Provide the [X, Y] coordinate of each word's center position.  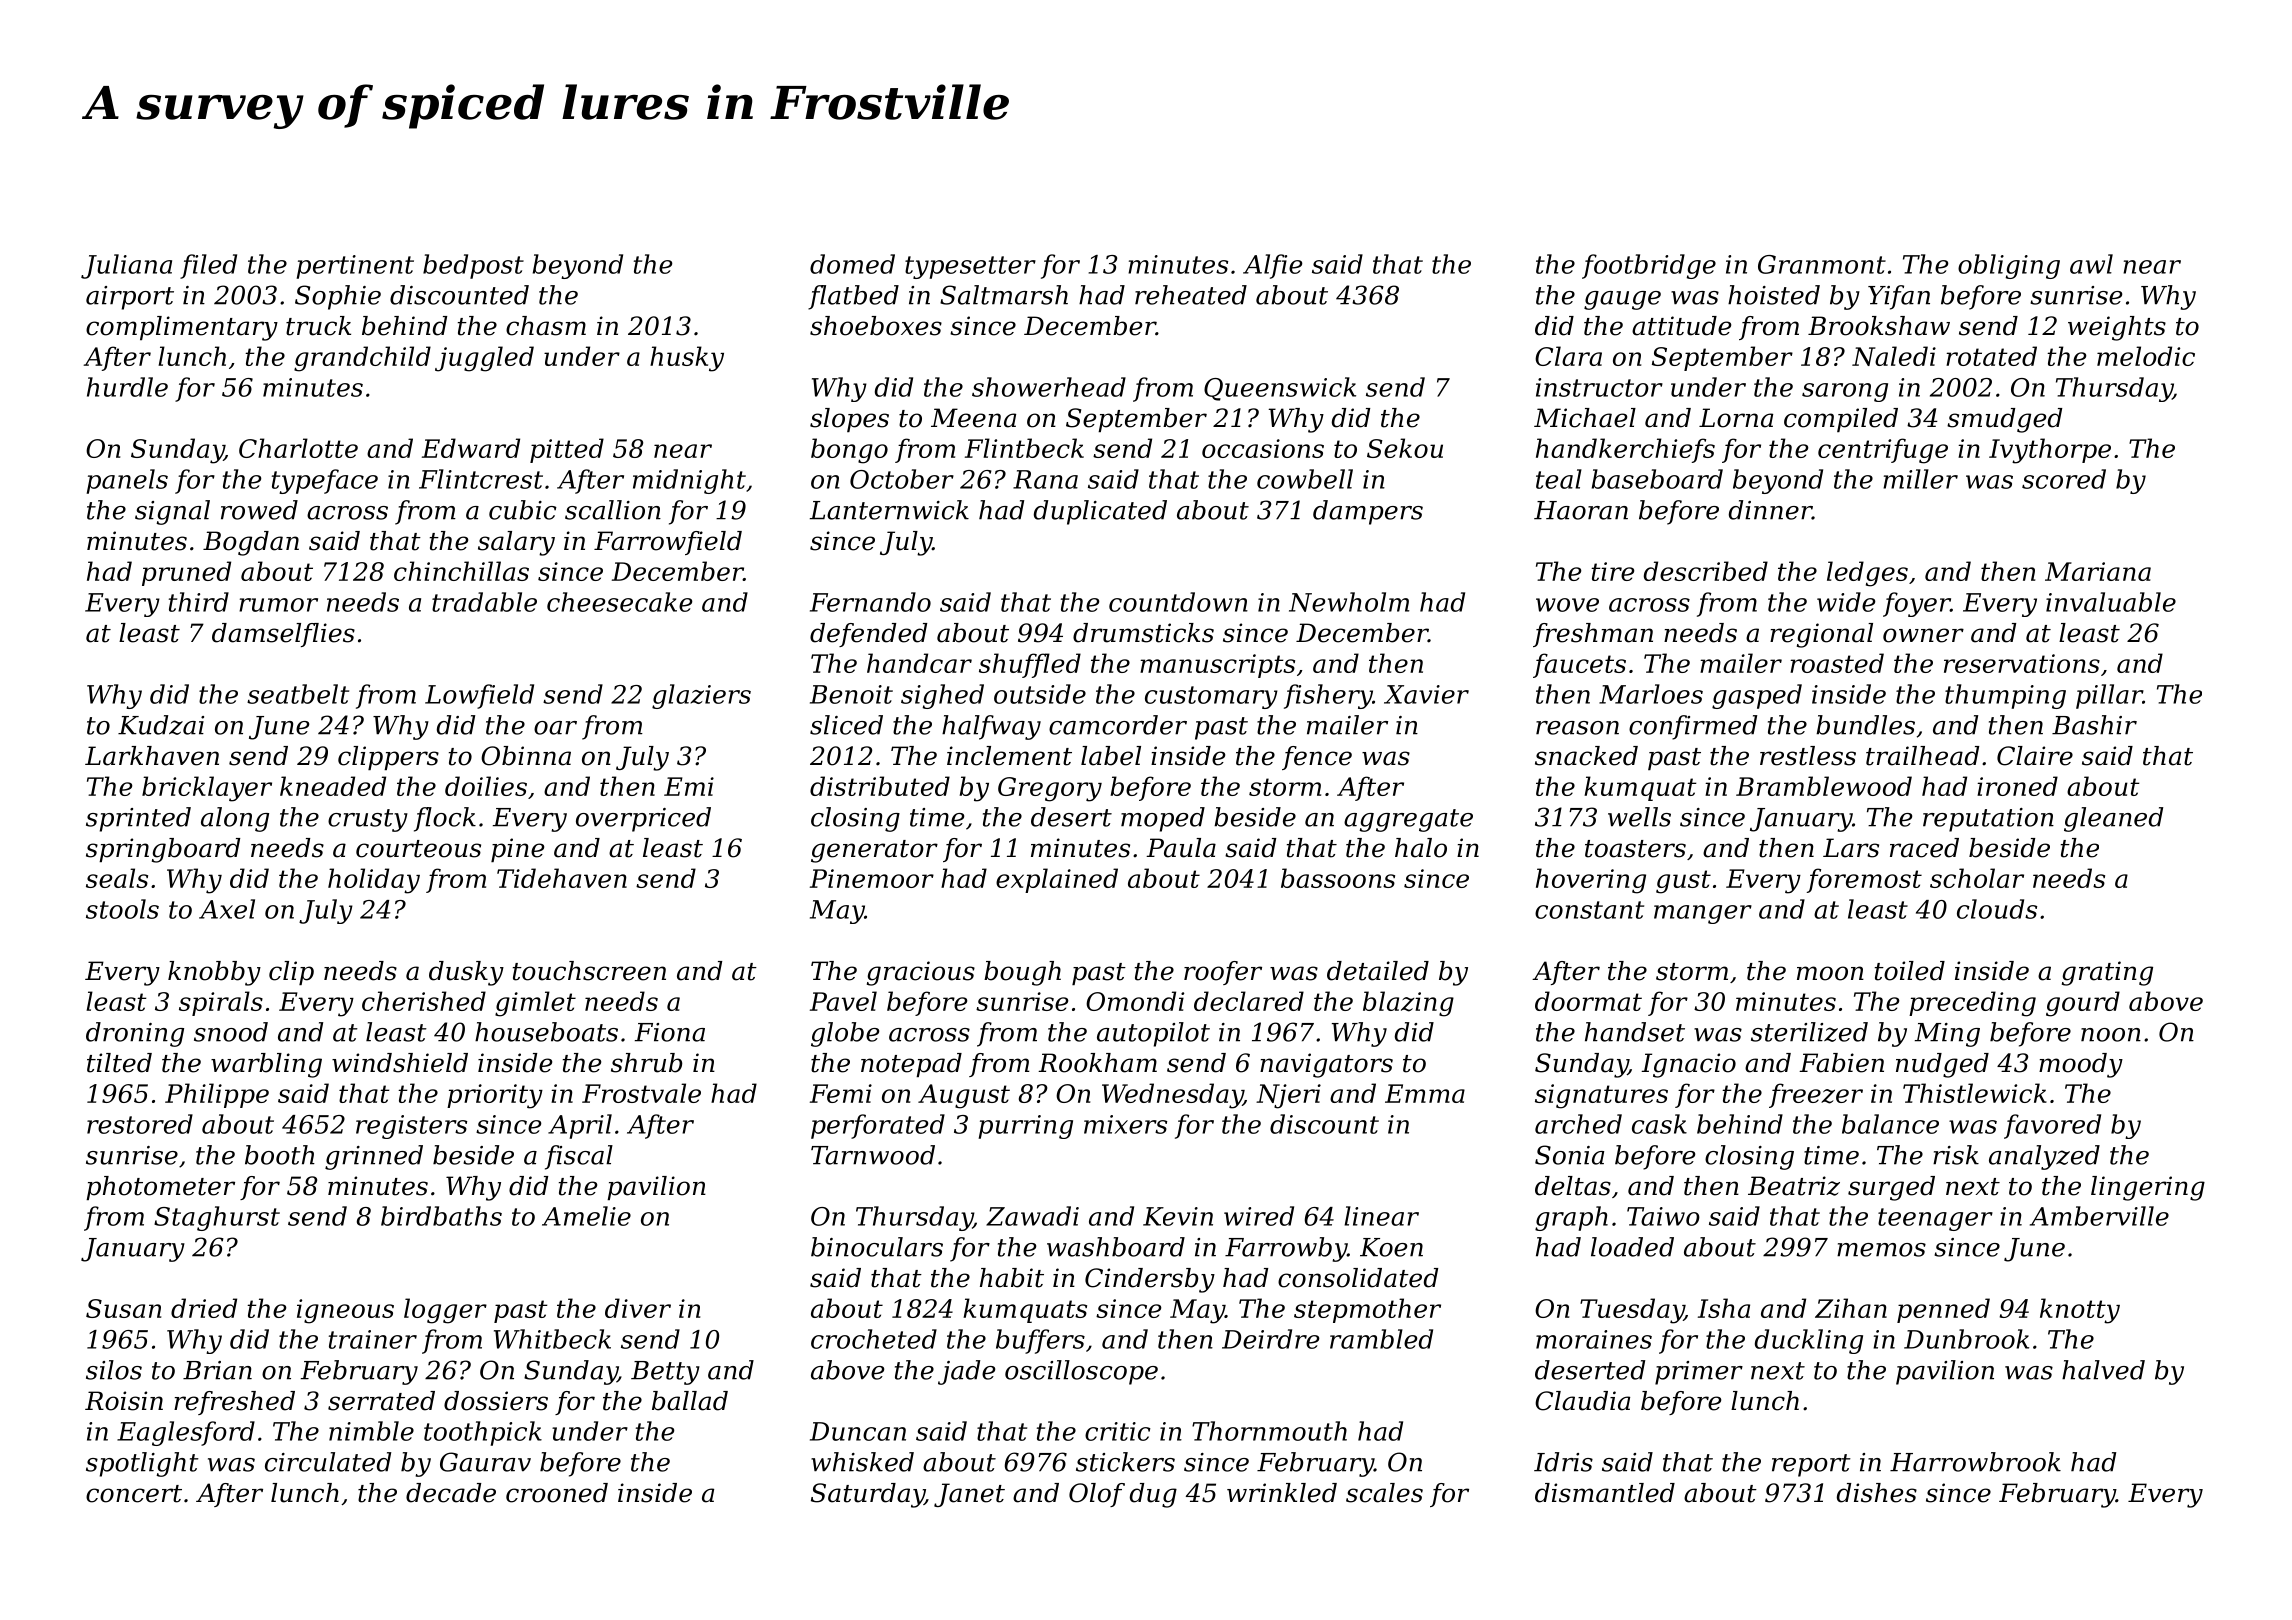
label [1111, 756]
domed [852, 264]
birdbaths [441, 1216]
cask [1659, 1124]
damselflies [283, 635]
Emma [1425, 1093]
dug [1153, 1495]
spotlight [142, 1464]
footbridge [1649, 266]
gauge [1622, 300]
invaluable [2111, 602]
